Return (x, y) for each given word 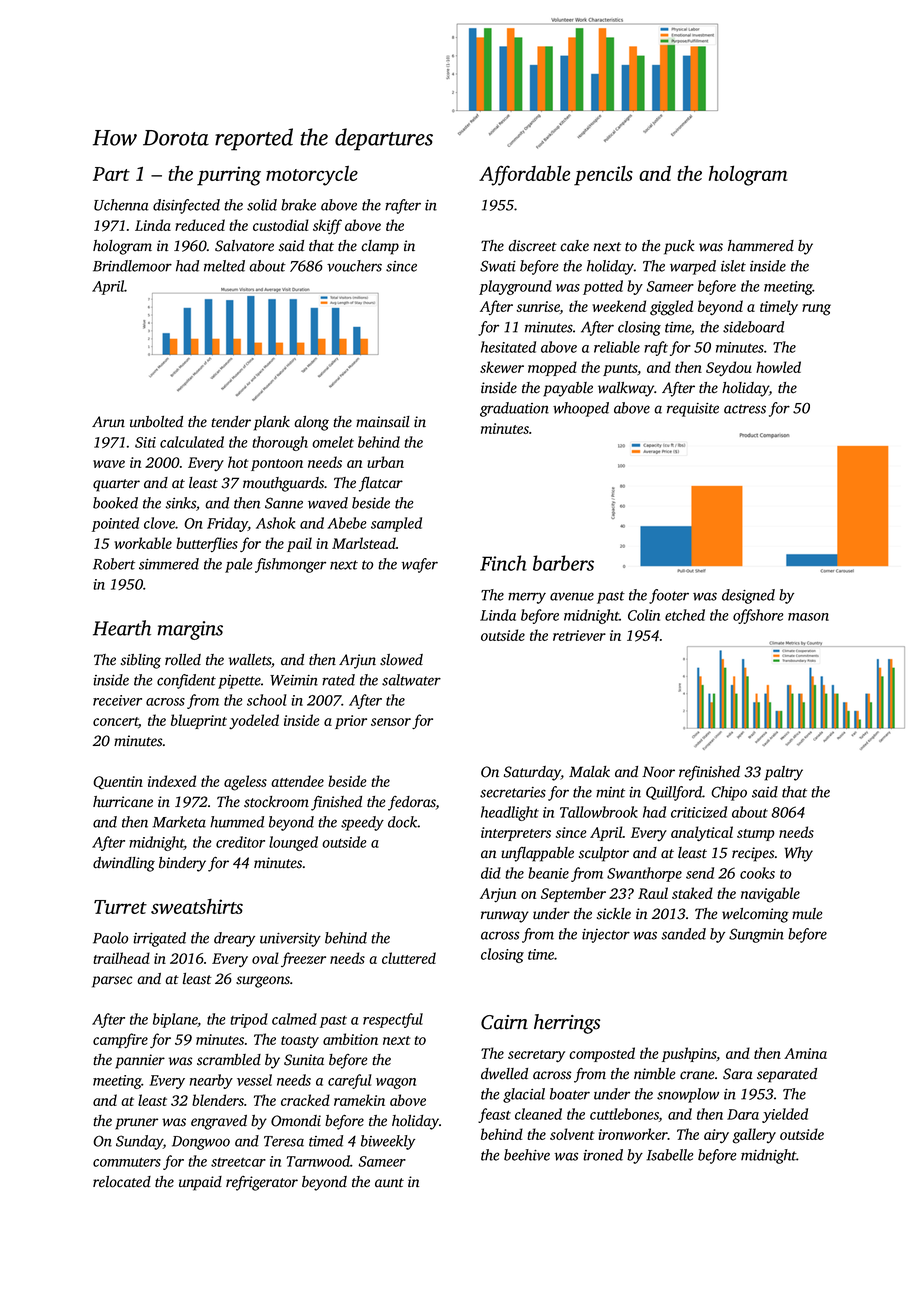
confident (186, 681)
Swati (498, 266)
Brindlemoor (132, 266)
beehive (527, 1155)
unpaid (200, 1183)
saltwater (411, 680)
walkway (626, 389)
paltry (784, 773)
